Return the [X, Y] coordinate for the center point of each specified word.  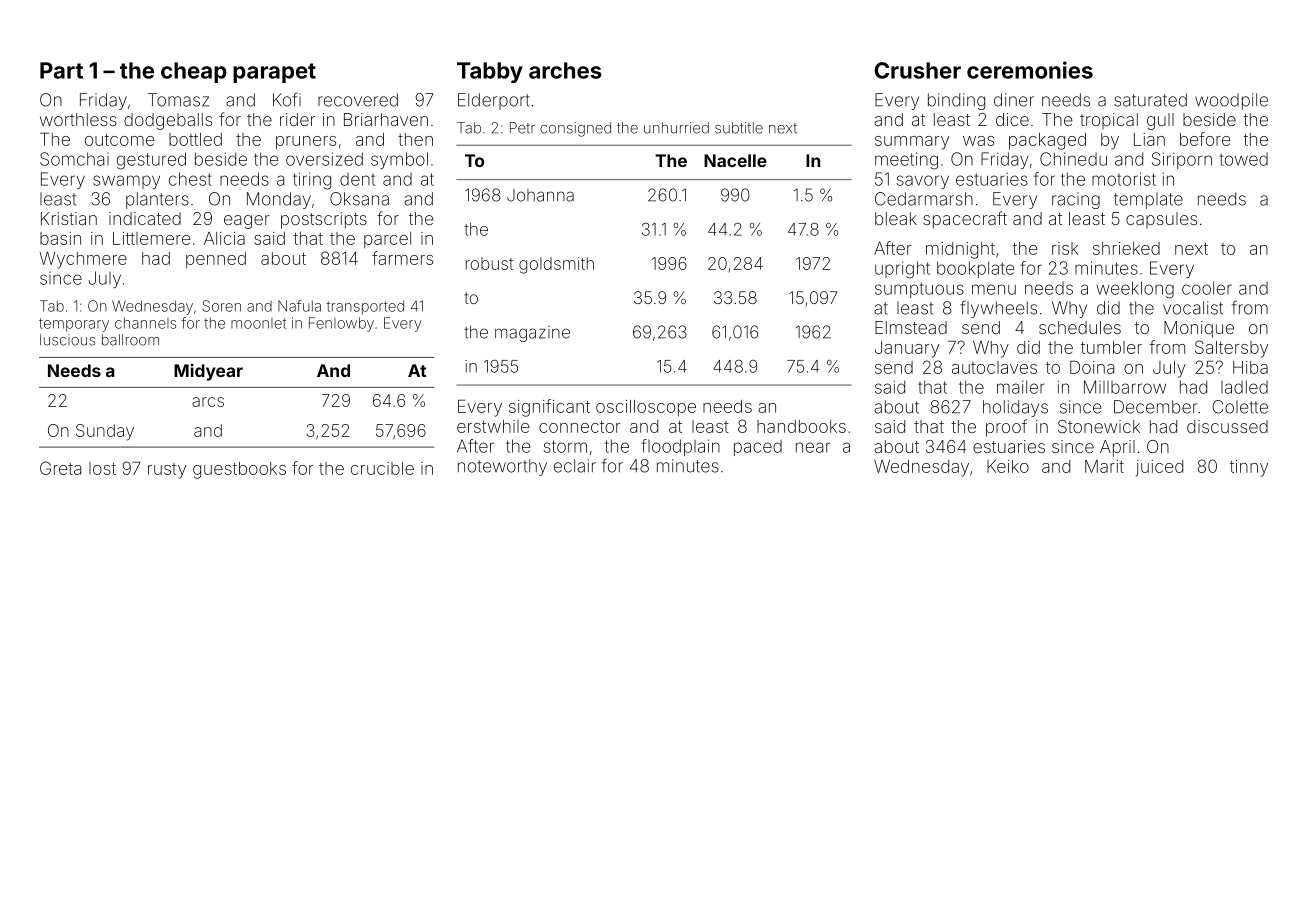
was [978, 141]
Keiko [1008, 466]
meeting [906, 161]
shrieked [1126, 248]
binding [956, 101]
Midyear [208, 372]
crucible [382, 468]
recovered [358, 100]
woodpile [1231, 101]
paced [758, 448]
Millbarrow [1125, 387]
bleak [896, 218]
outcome [120, 140]
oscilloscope [646, 408]
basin [60, 238]
